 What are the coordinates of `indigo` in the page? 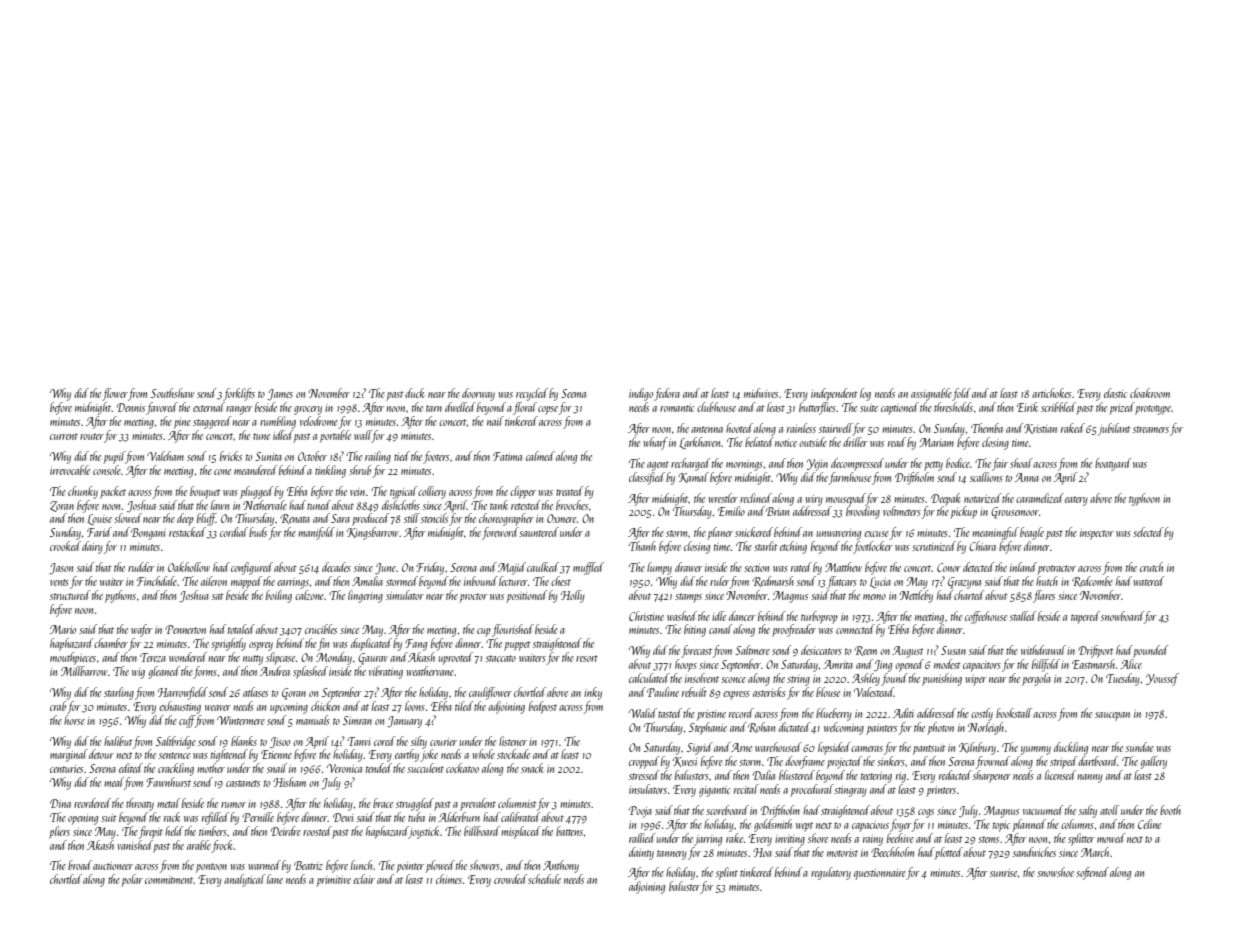 It's located at (641, 394).
